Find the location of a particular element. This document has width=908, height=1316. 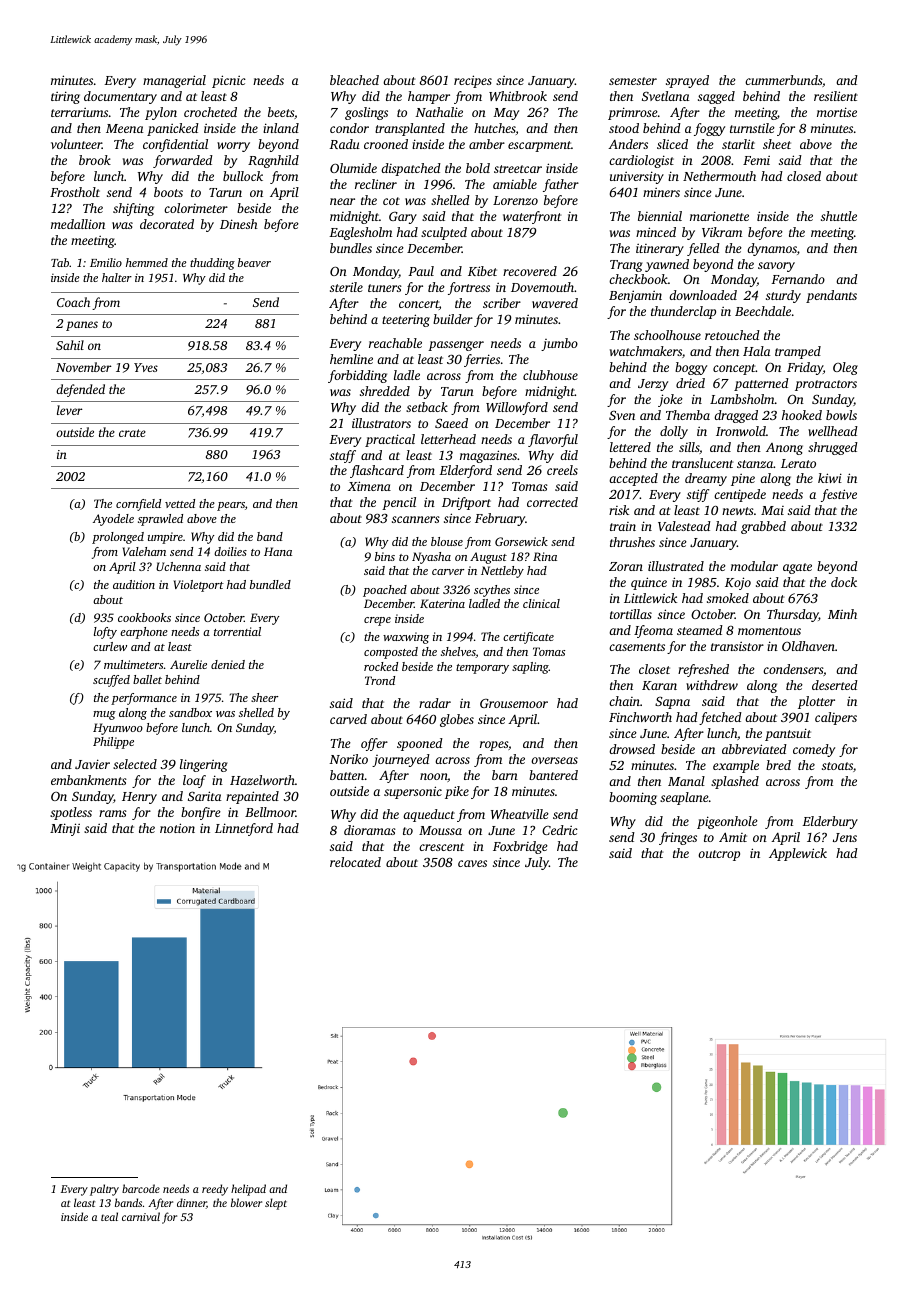

cummerbunds is located at coordinates (783, 80).
